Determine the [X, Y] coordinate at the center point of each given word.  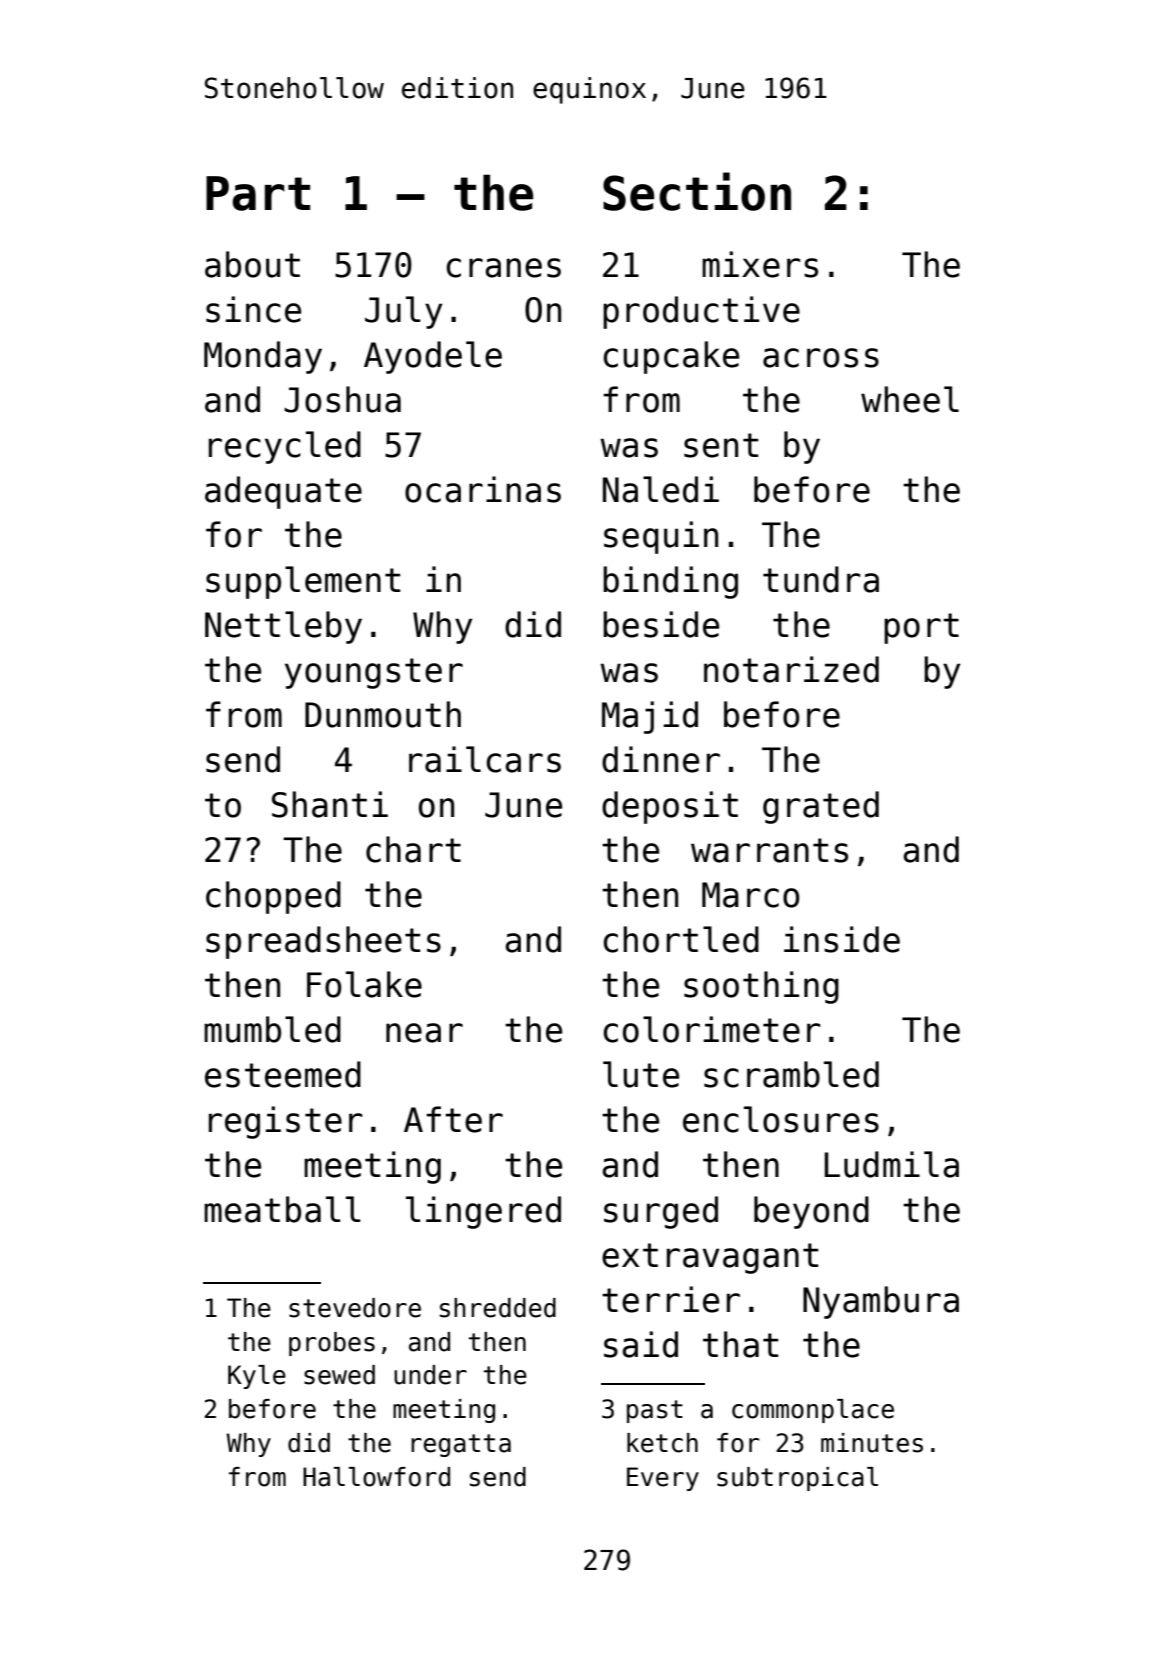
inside [842, 939]
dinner [661, 759]
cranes [504, 268]
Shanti [330, 804]
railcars [485, 759]
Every [663, 1479]
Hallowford [376, 1477]
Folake [364, 984]
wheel [910, 399]
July [403, 312]
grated [821, 807]
